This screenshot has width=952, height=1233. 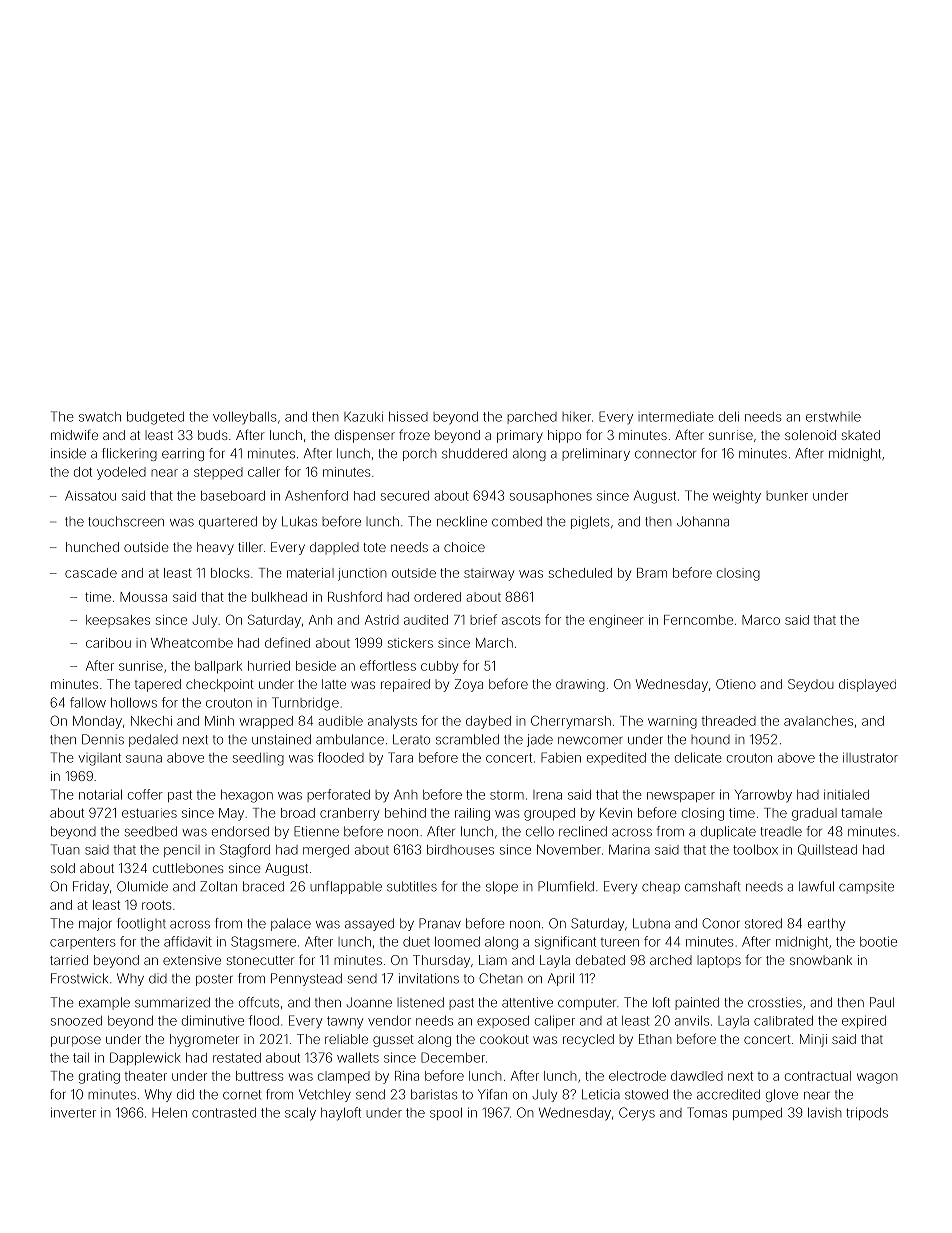 I want to click on Marco, so click(x=761, y=620).
